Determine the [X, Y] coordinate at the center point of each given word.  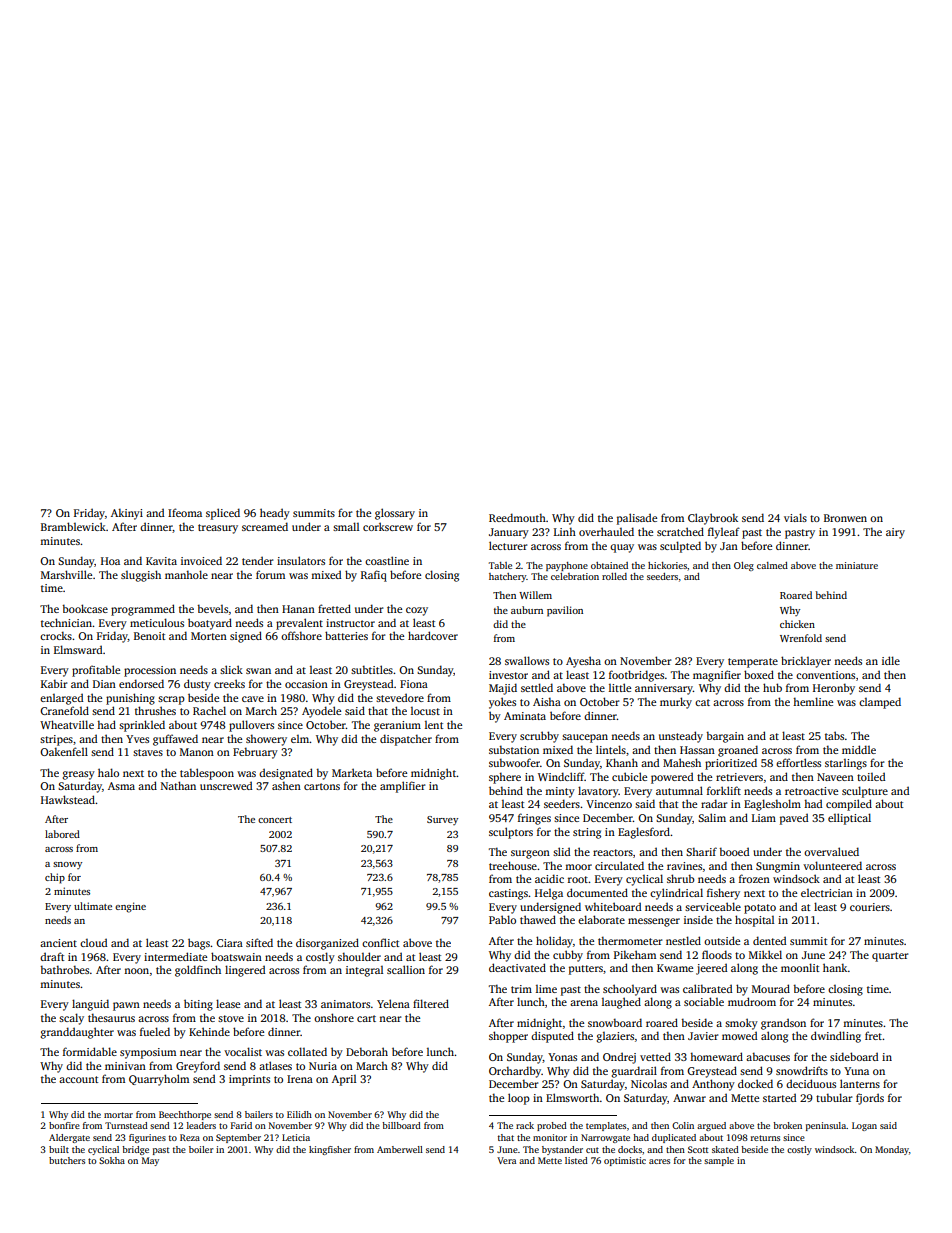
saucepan [585, 738]
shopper [508, 1037]
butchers [67, 1160]
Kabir [54, 683]
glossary [395, 514]
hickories [667, 565]
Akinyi [127, 514]
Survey [442, 820]
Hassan [697, 750]
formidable [90, 1051]
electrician [827, 893]
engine [130, 907]
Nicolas [649, 1083]
